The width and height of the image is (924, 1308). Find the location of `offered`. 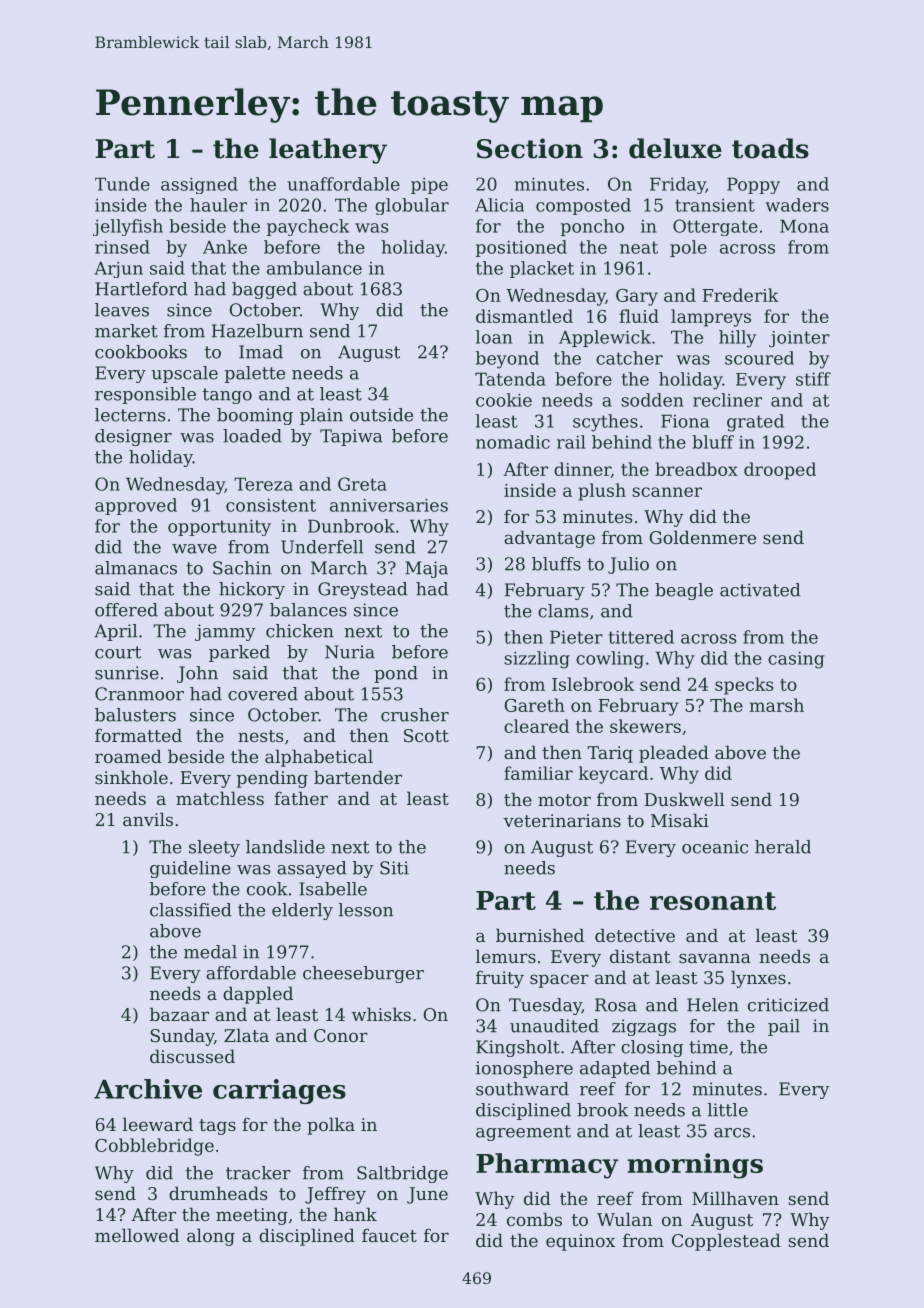

offered is located at coordinates (126, 610).
